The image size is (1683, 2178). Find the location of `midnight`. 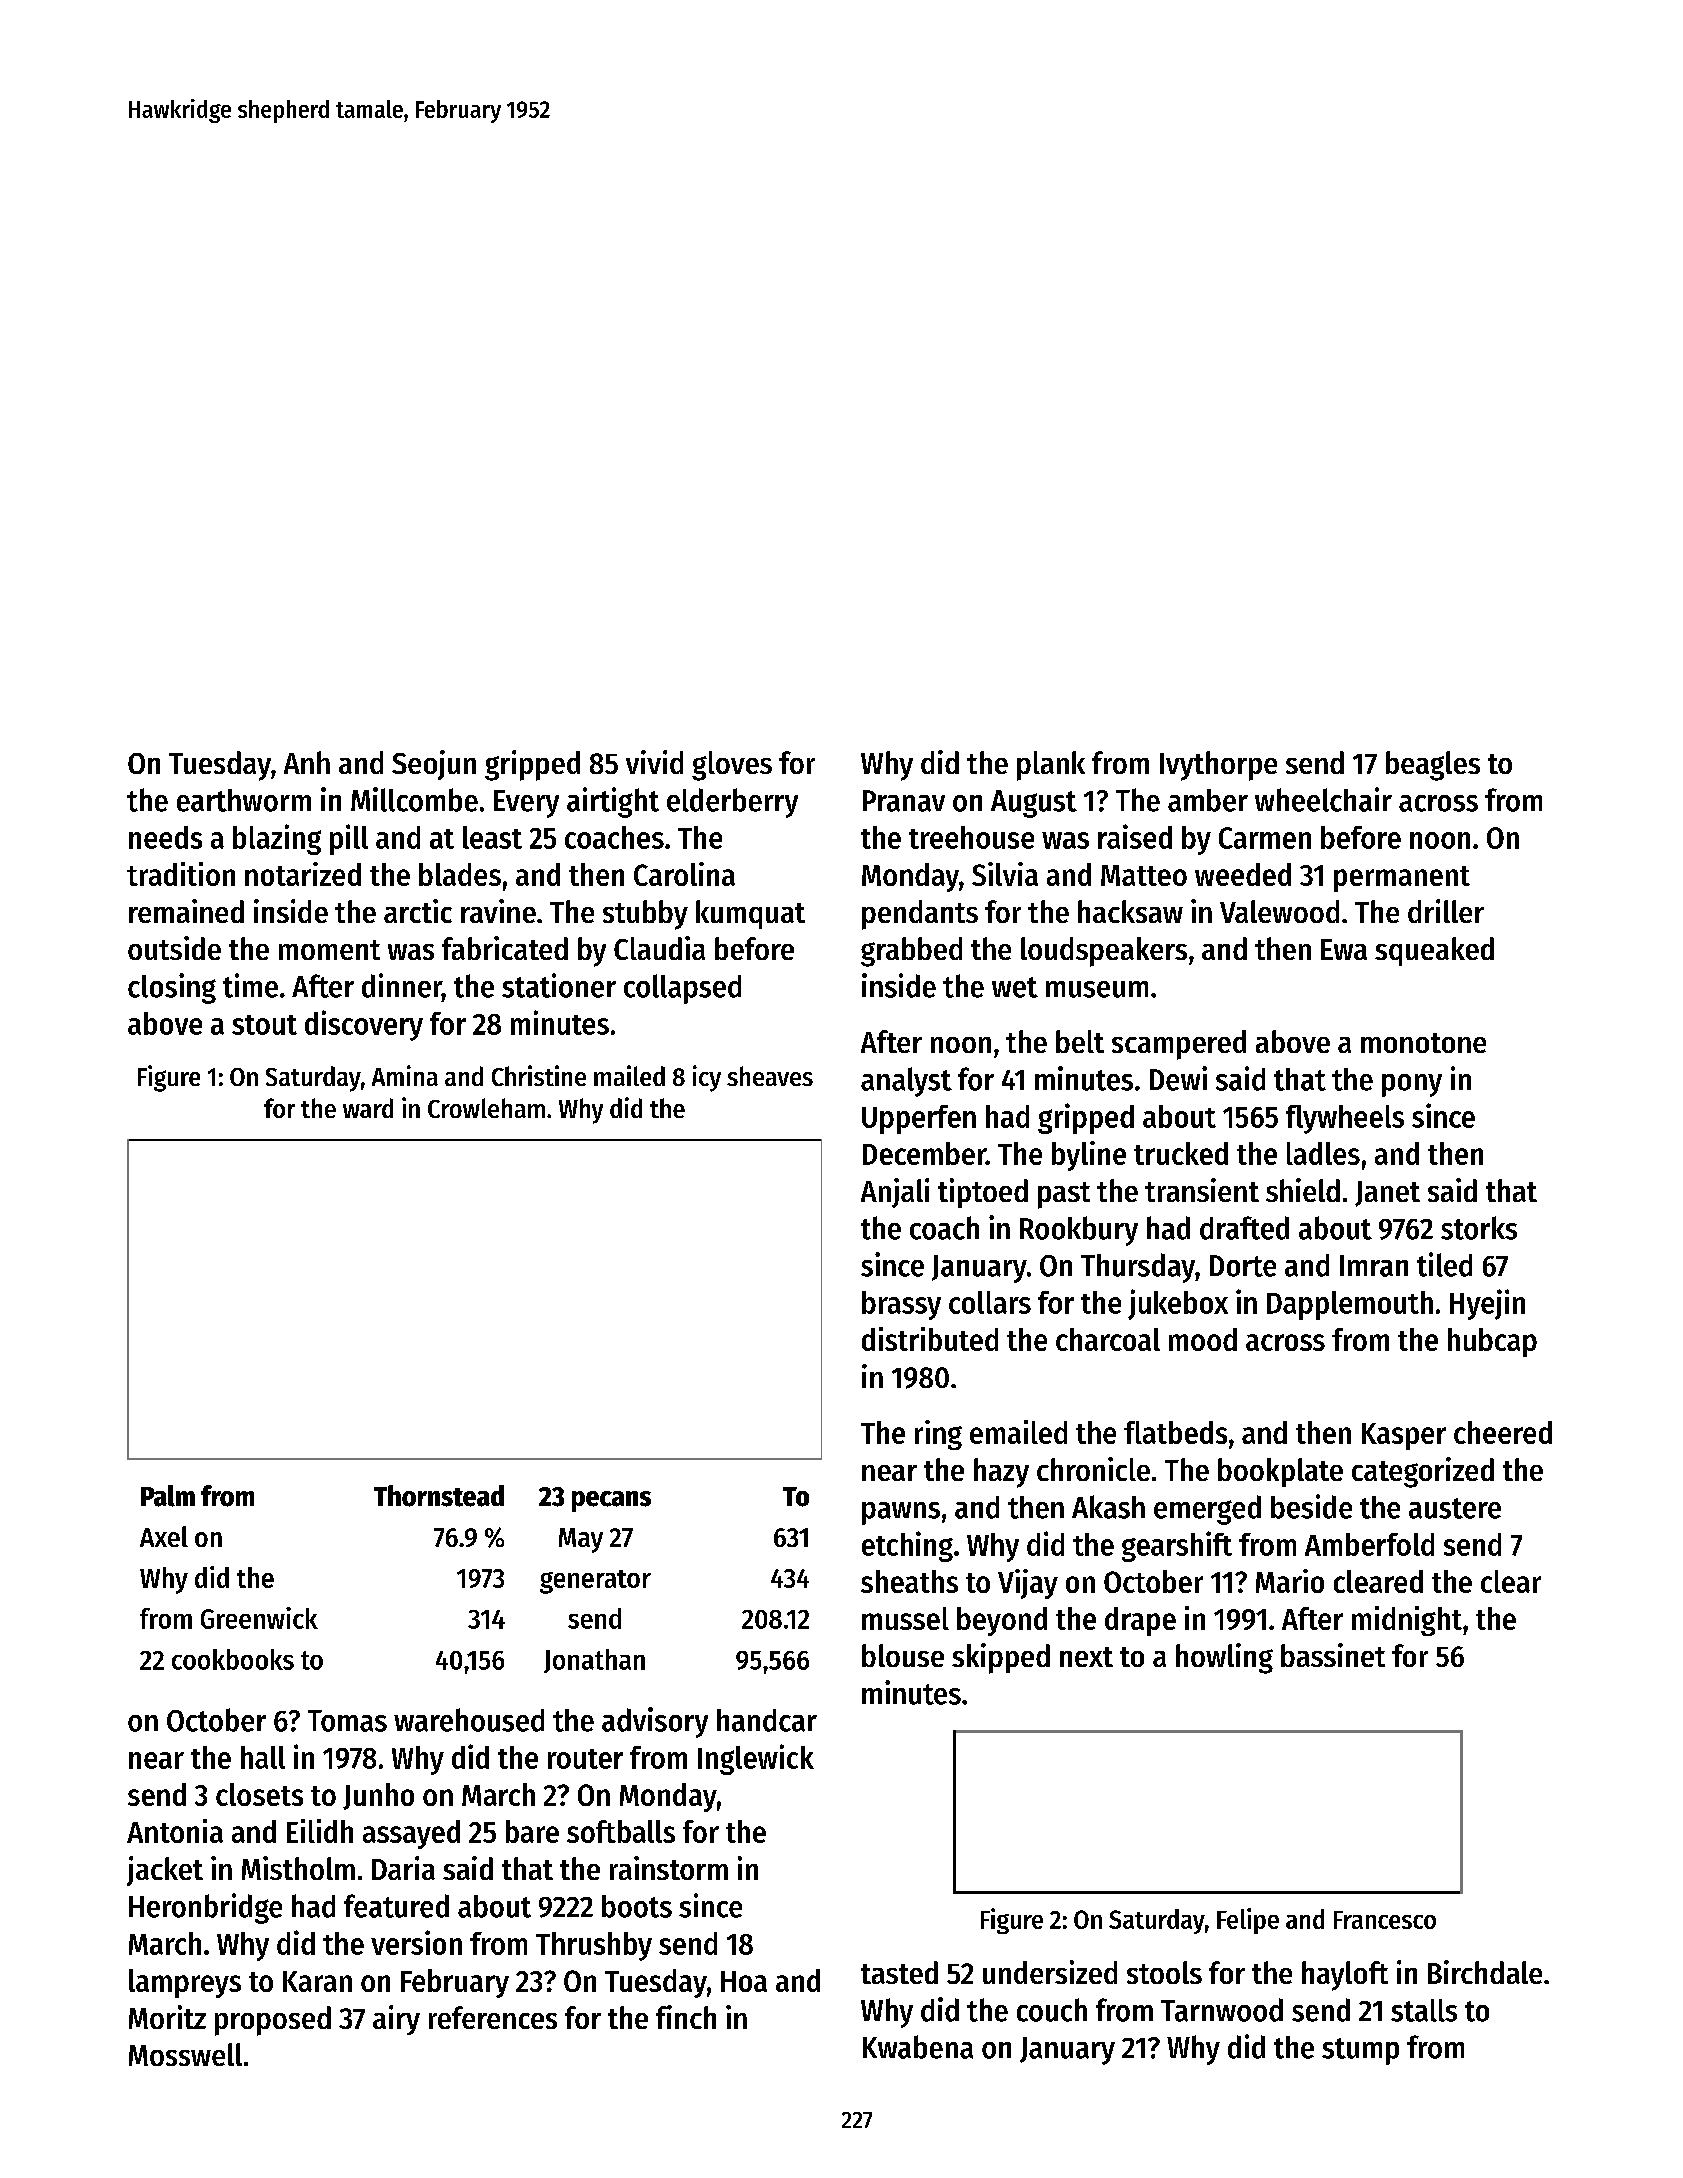

midnight is located at coordinates (1407, 1621).
